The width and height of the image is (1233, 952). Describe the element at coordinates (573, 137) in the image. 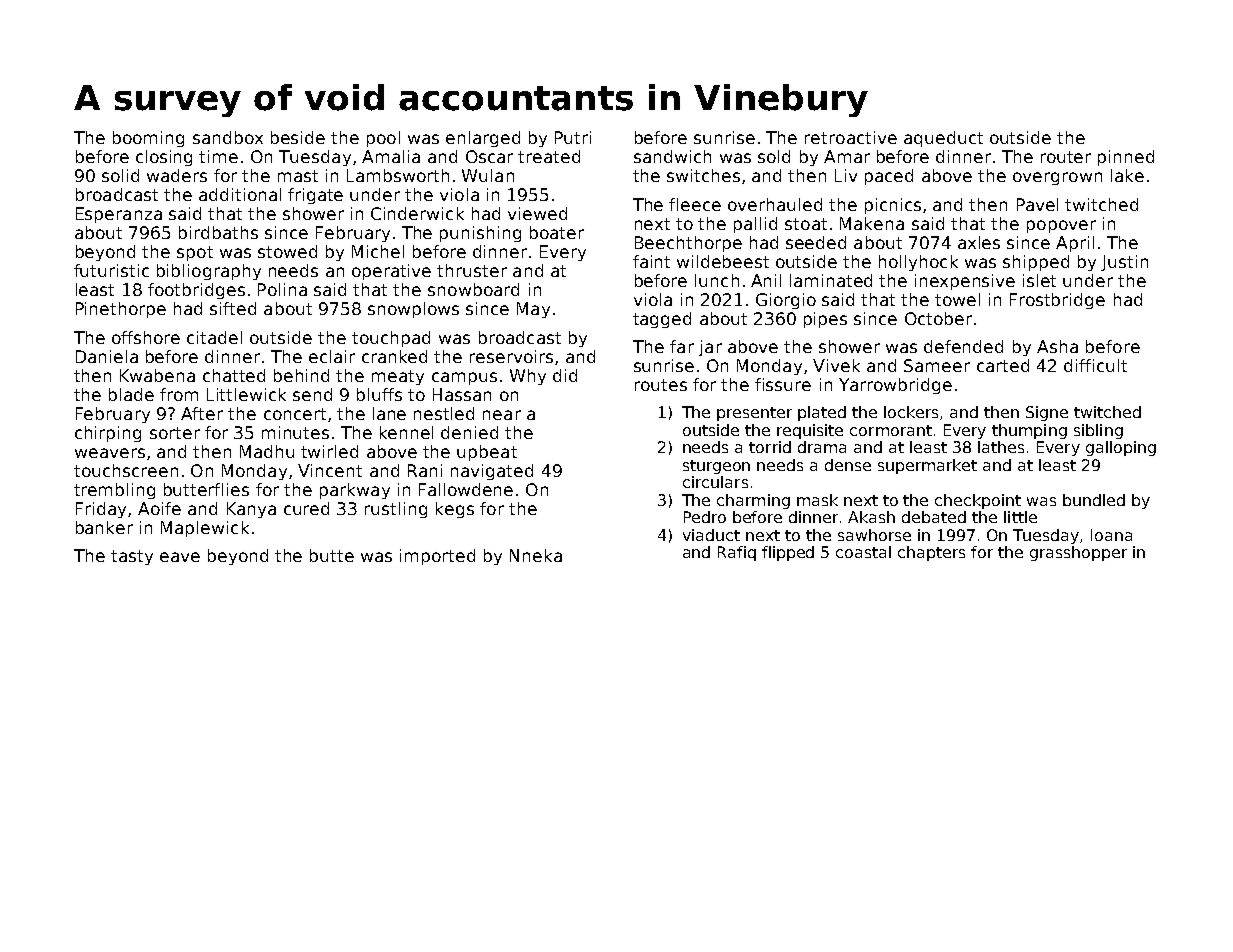

I see `Putri` at that location.
